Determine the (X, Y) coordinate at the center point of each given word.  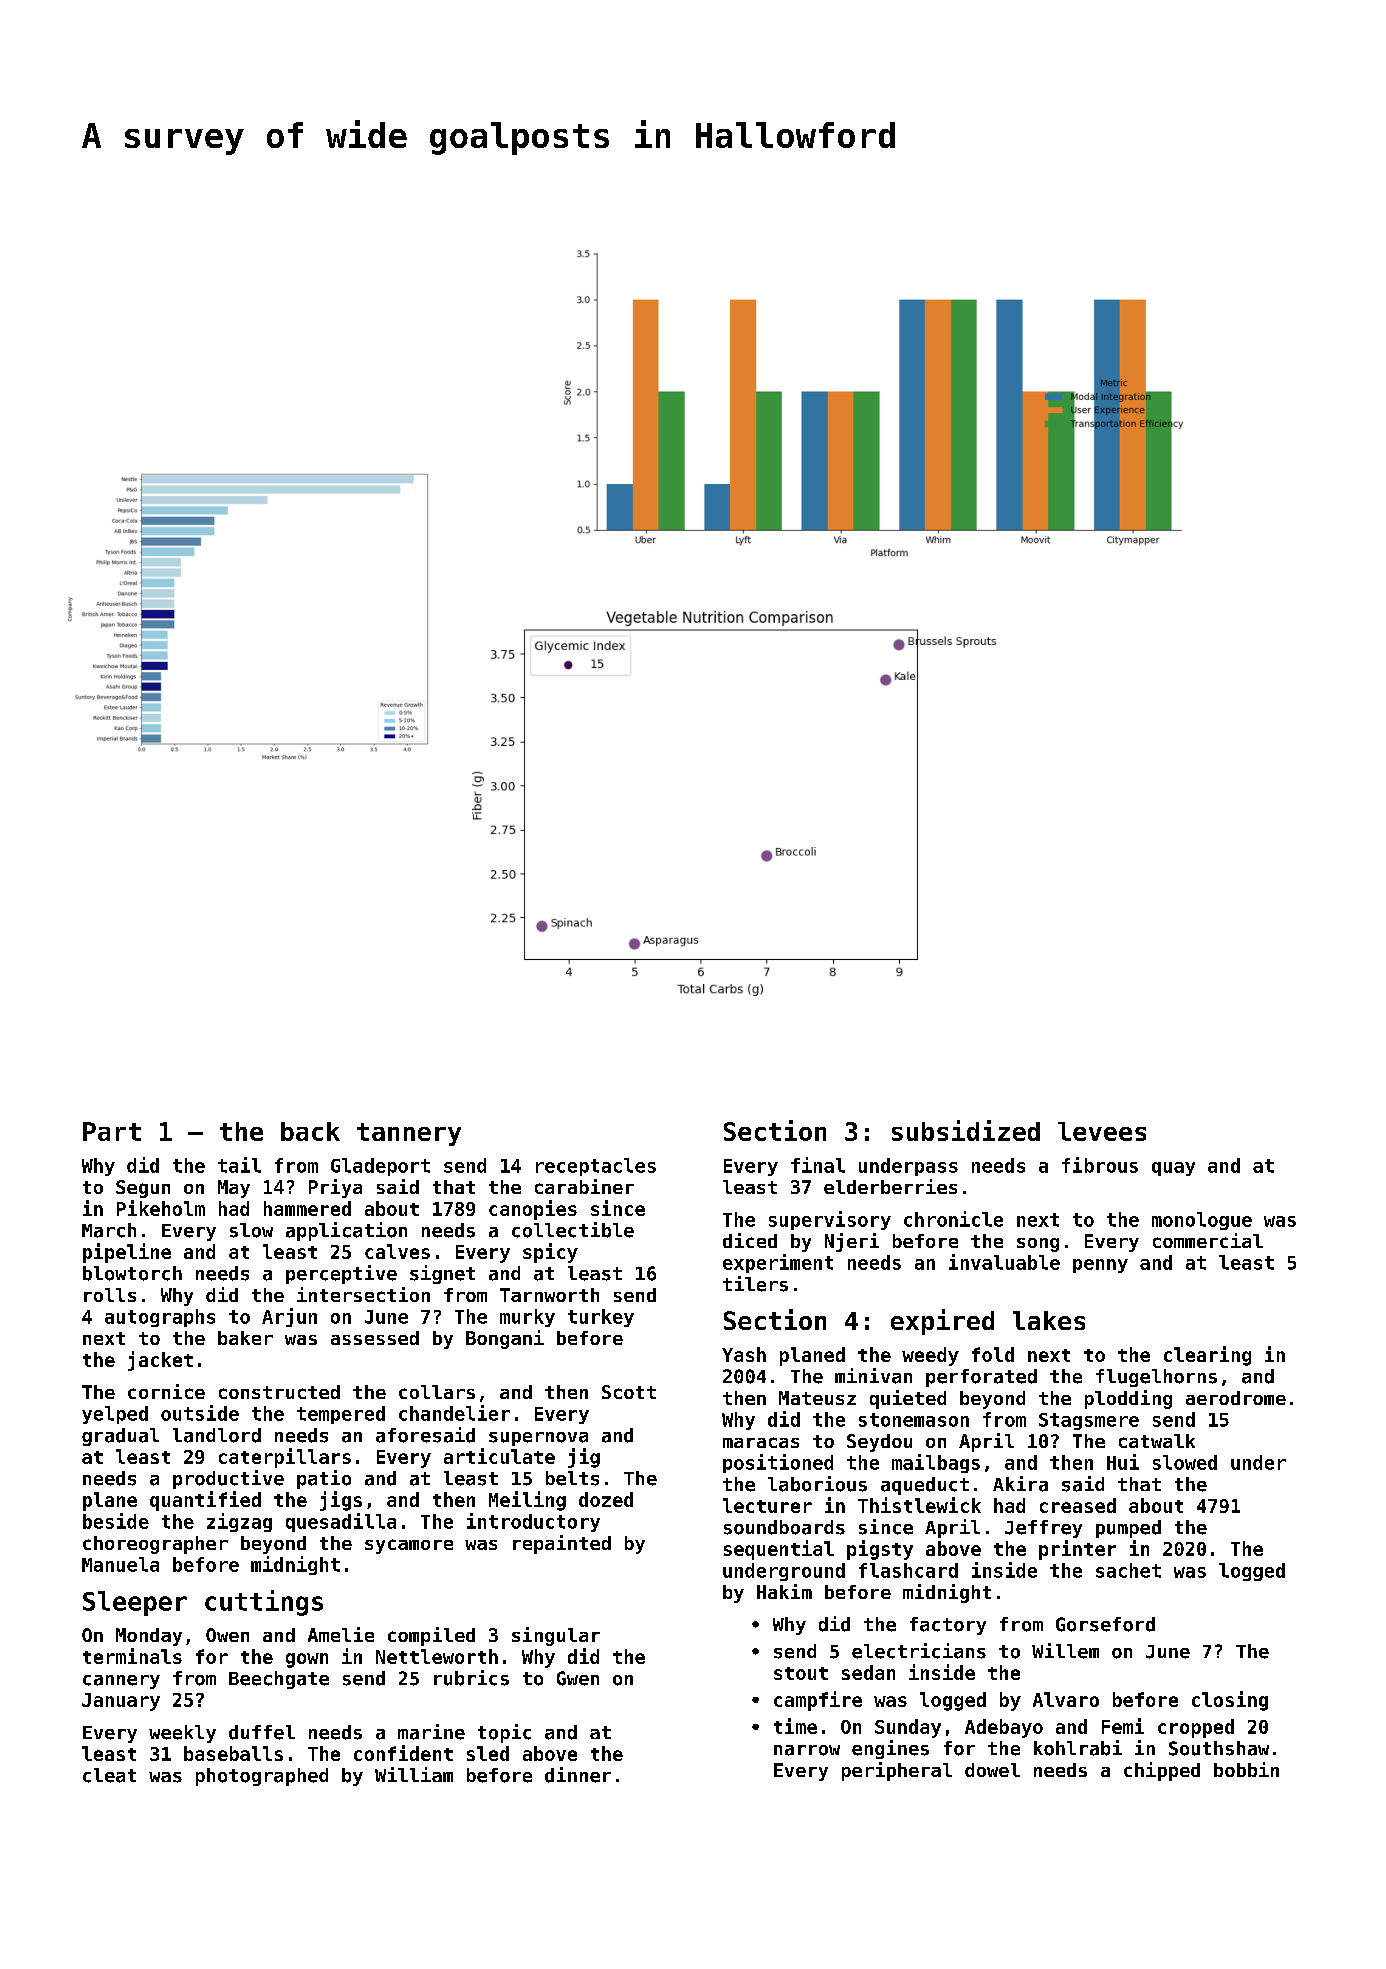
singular (556, 1636)
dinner (578, 1775)
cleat (109, 1775)
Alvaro (1066, 1699)
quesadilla (341, 1522)
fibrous (1100, 1165)
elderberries (890, 1186)
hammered (307, 1208)
